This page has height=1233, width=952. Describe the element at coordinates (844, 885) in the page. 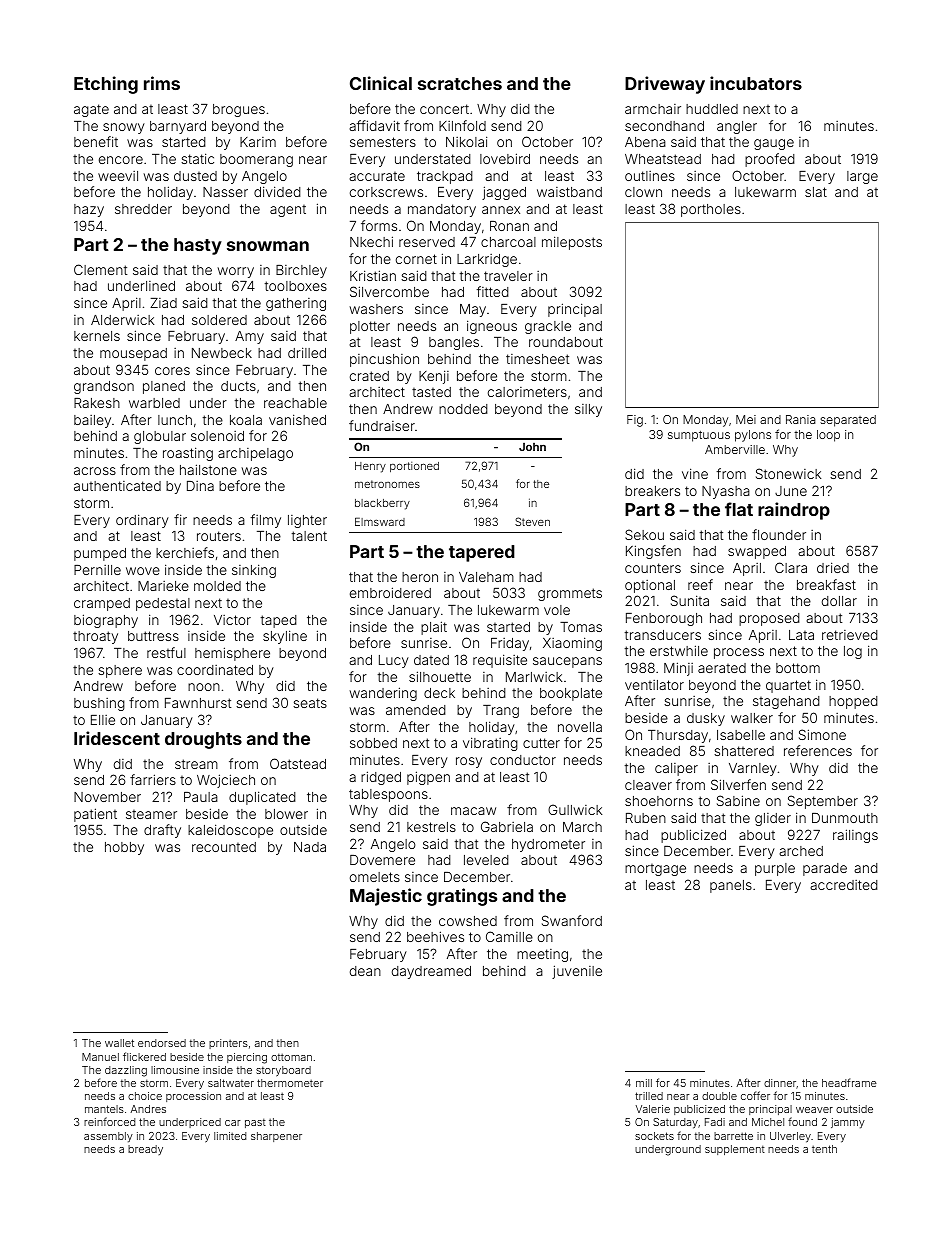

I see `accredited` at that location.
